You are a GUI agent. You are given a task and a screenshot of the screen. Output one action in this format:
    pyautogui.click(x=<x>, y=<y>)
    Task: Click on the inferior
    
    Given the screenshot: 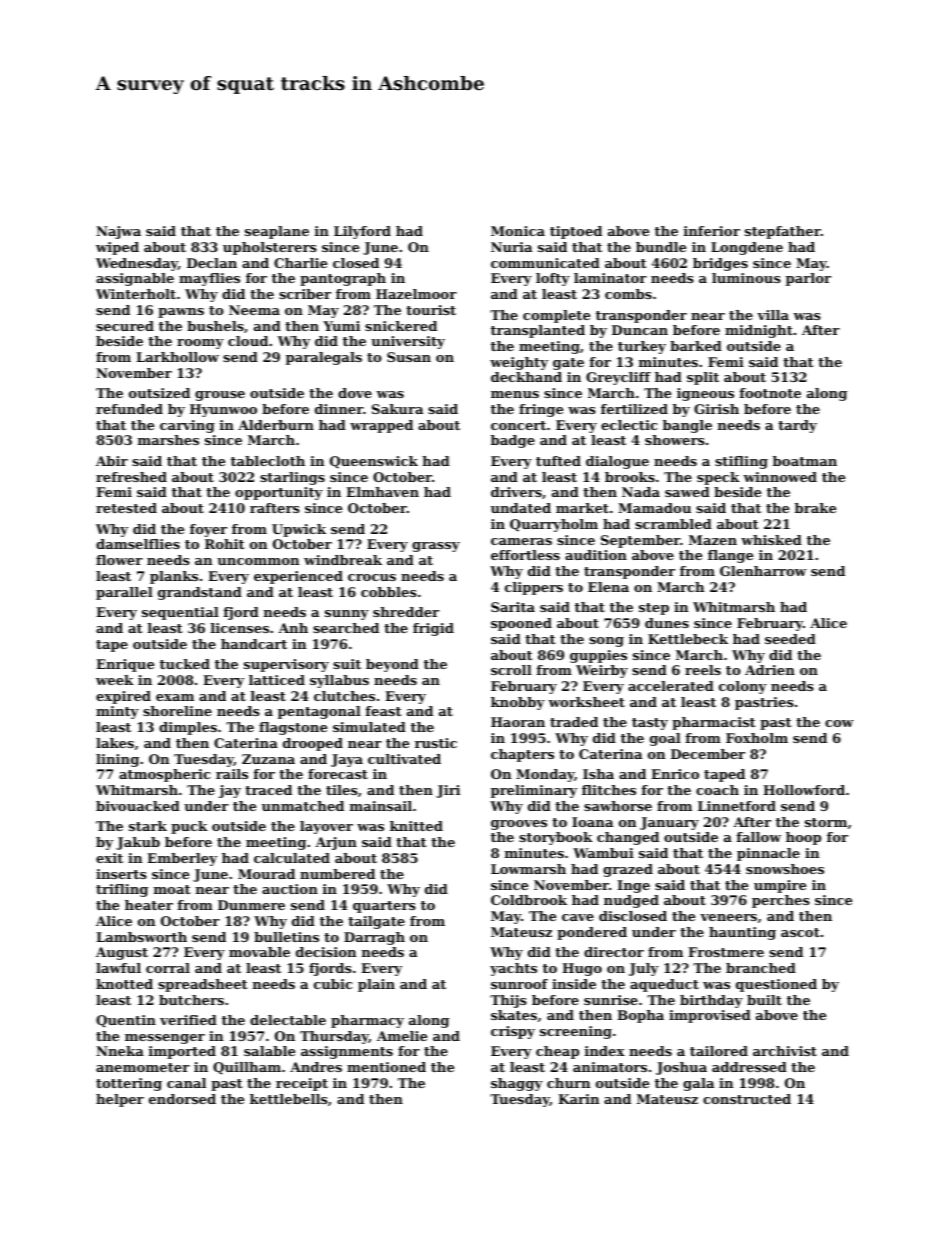 What is the action you would take?
    pyautogui.click(x=712, y=231)
